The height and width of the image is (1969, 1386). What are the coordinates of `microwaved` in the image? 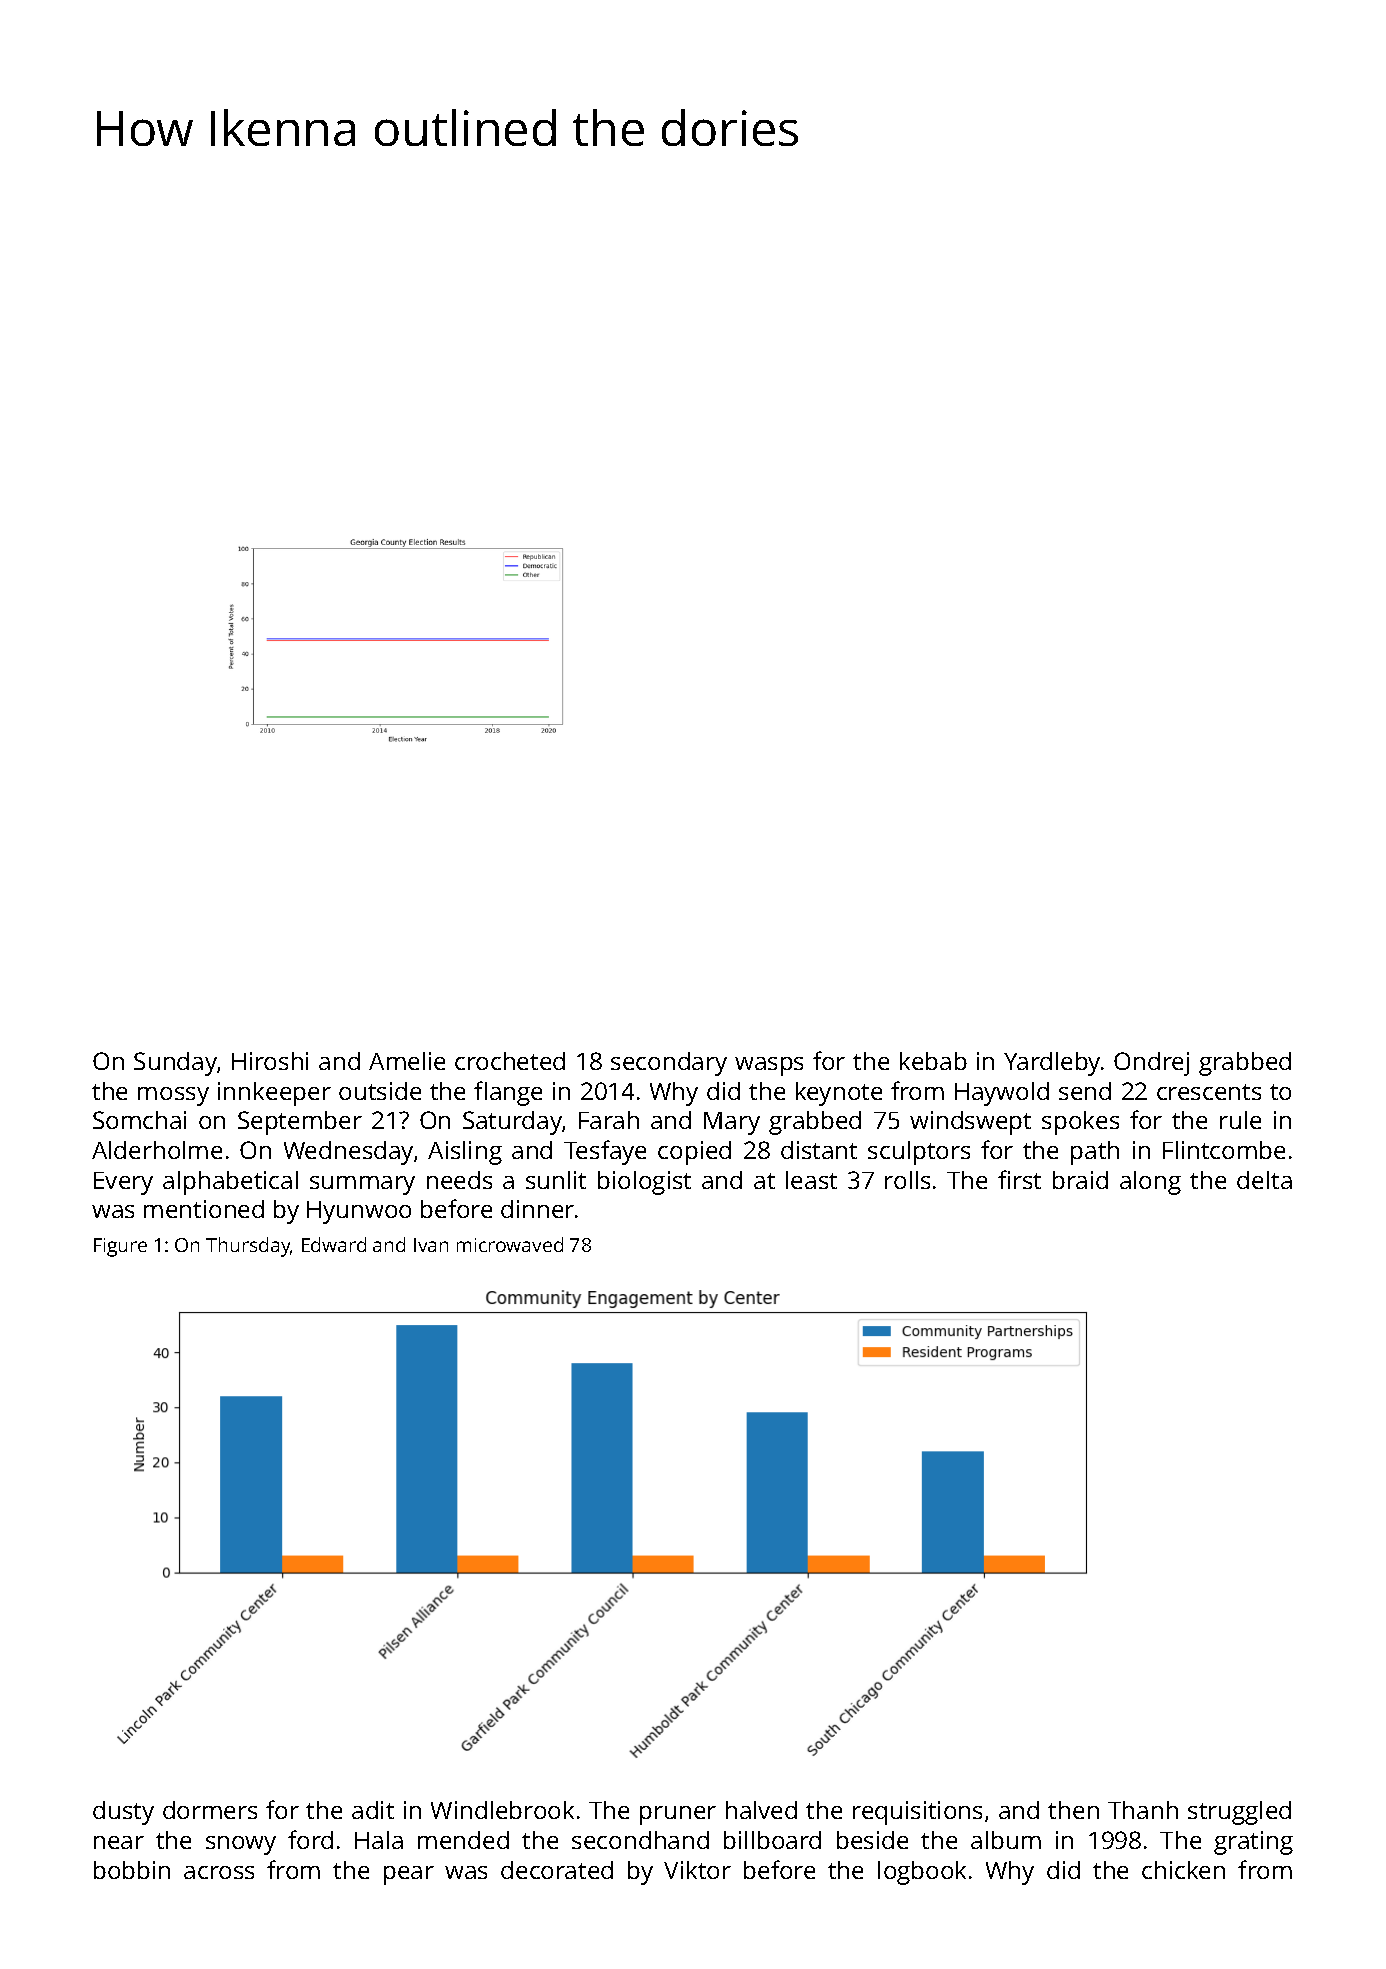 It's located at (510, 1244).
